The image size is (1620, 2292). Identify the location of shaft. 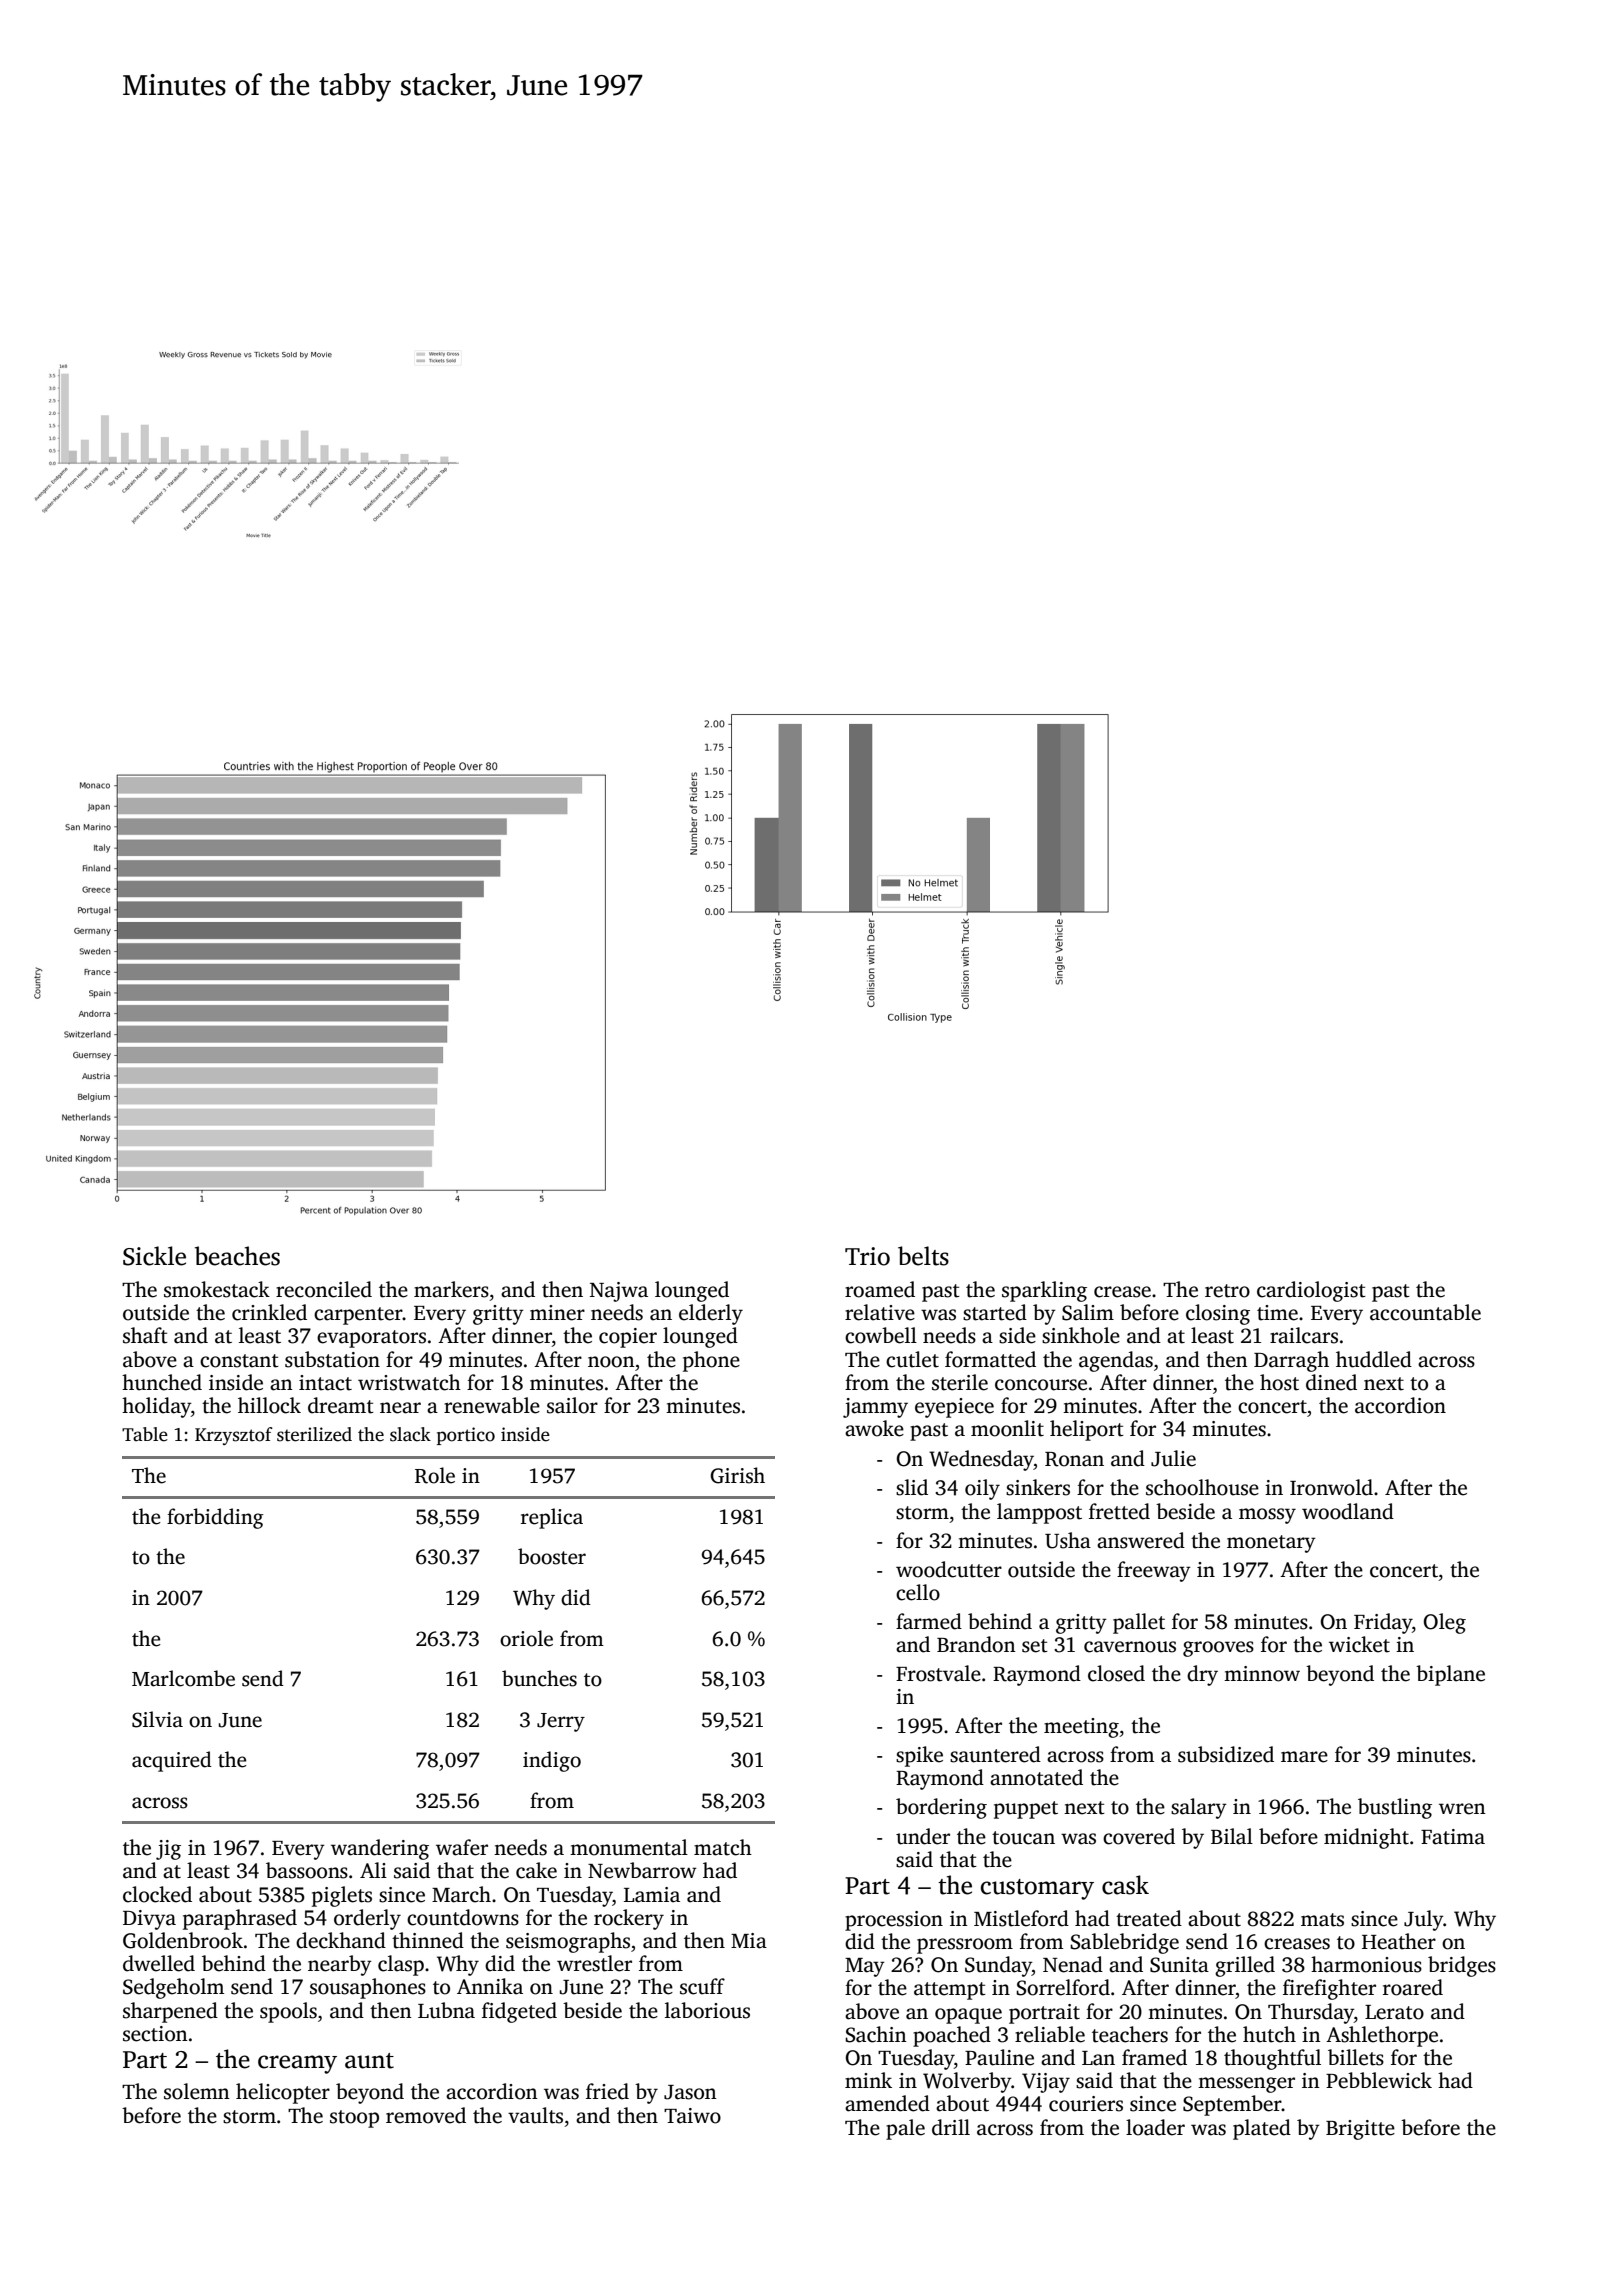
(145, 1335).
